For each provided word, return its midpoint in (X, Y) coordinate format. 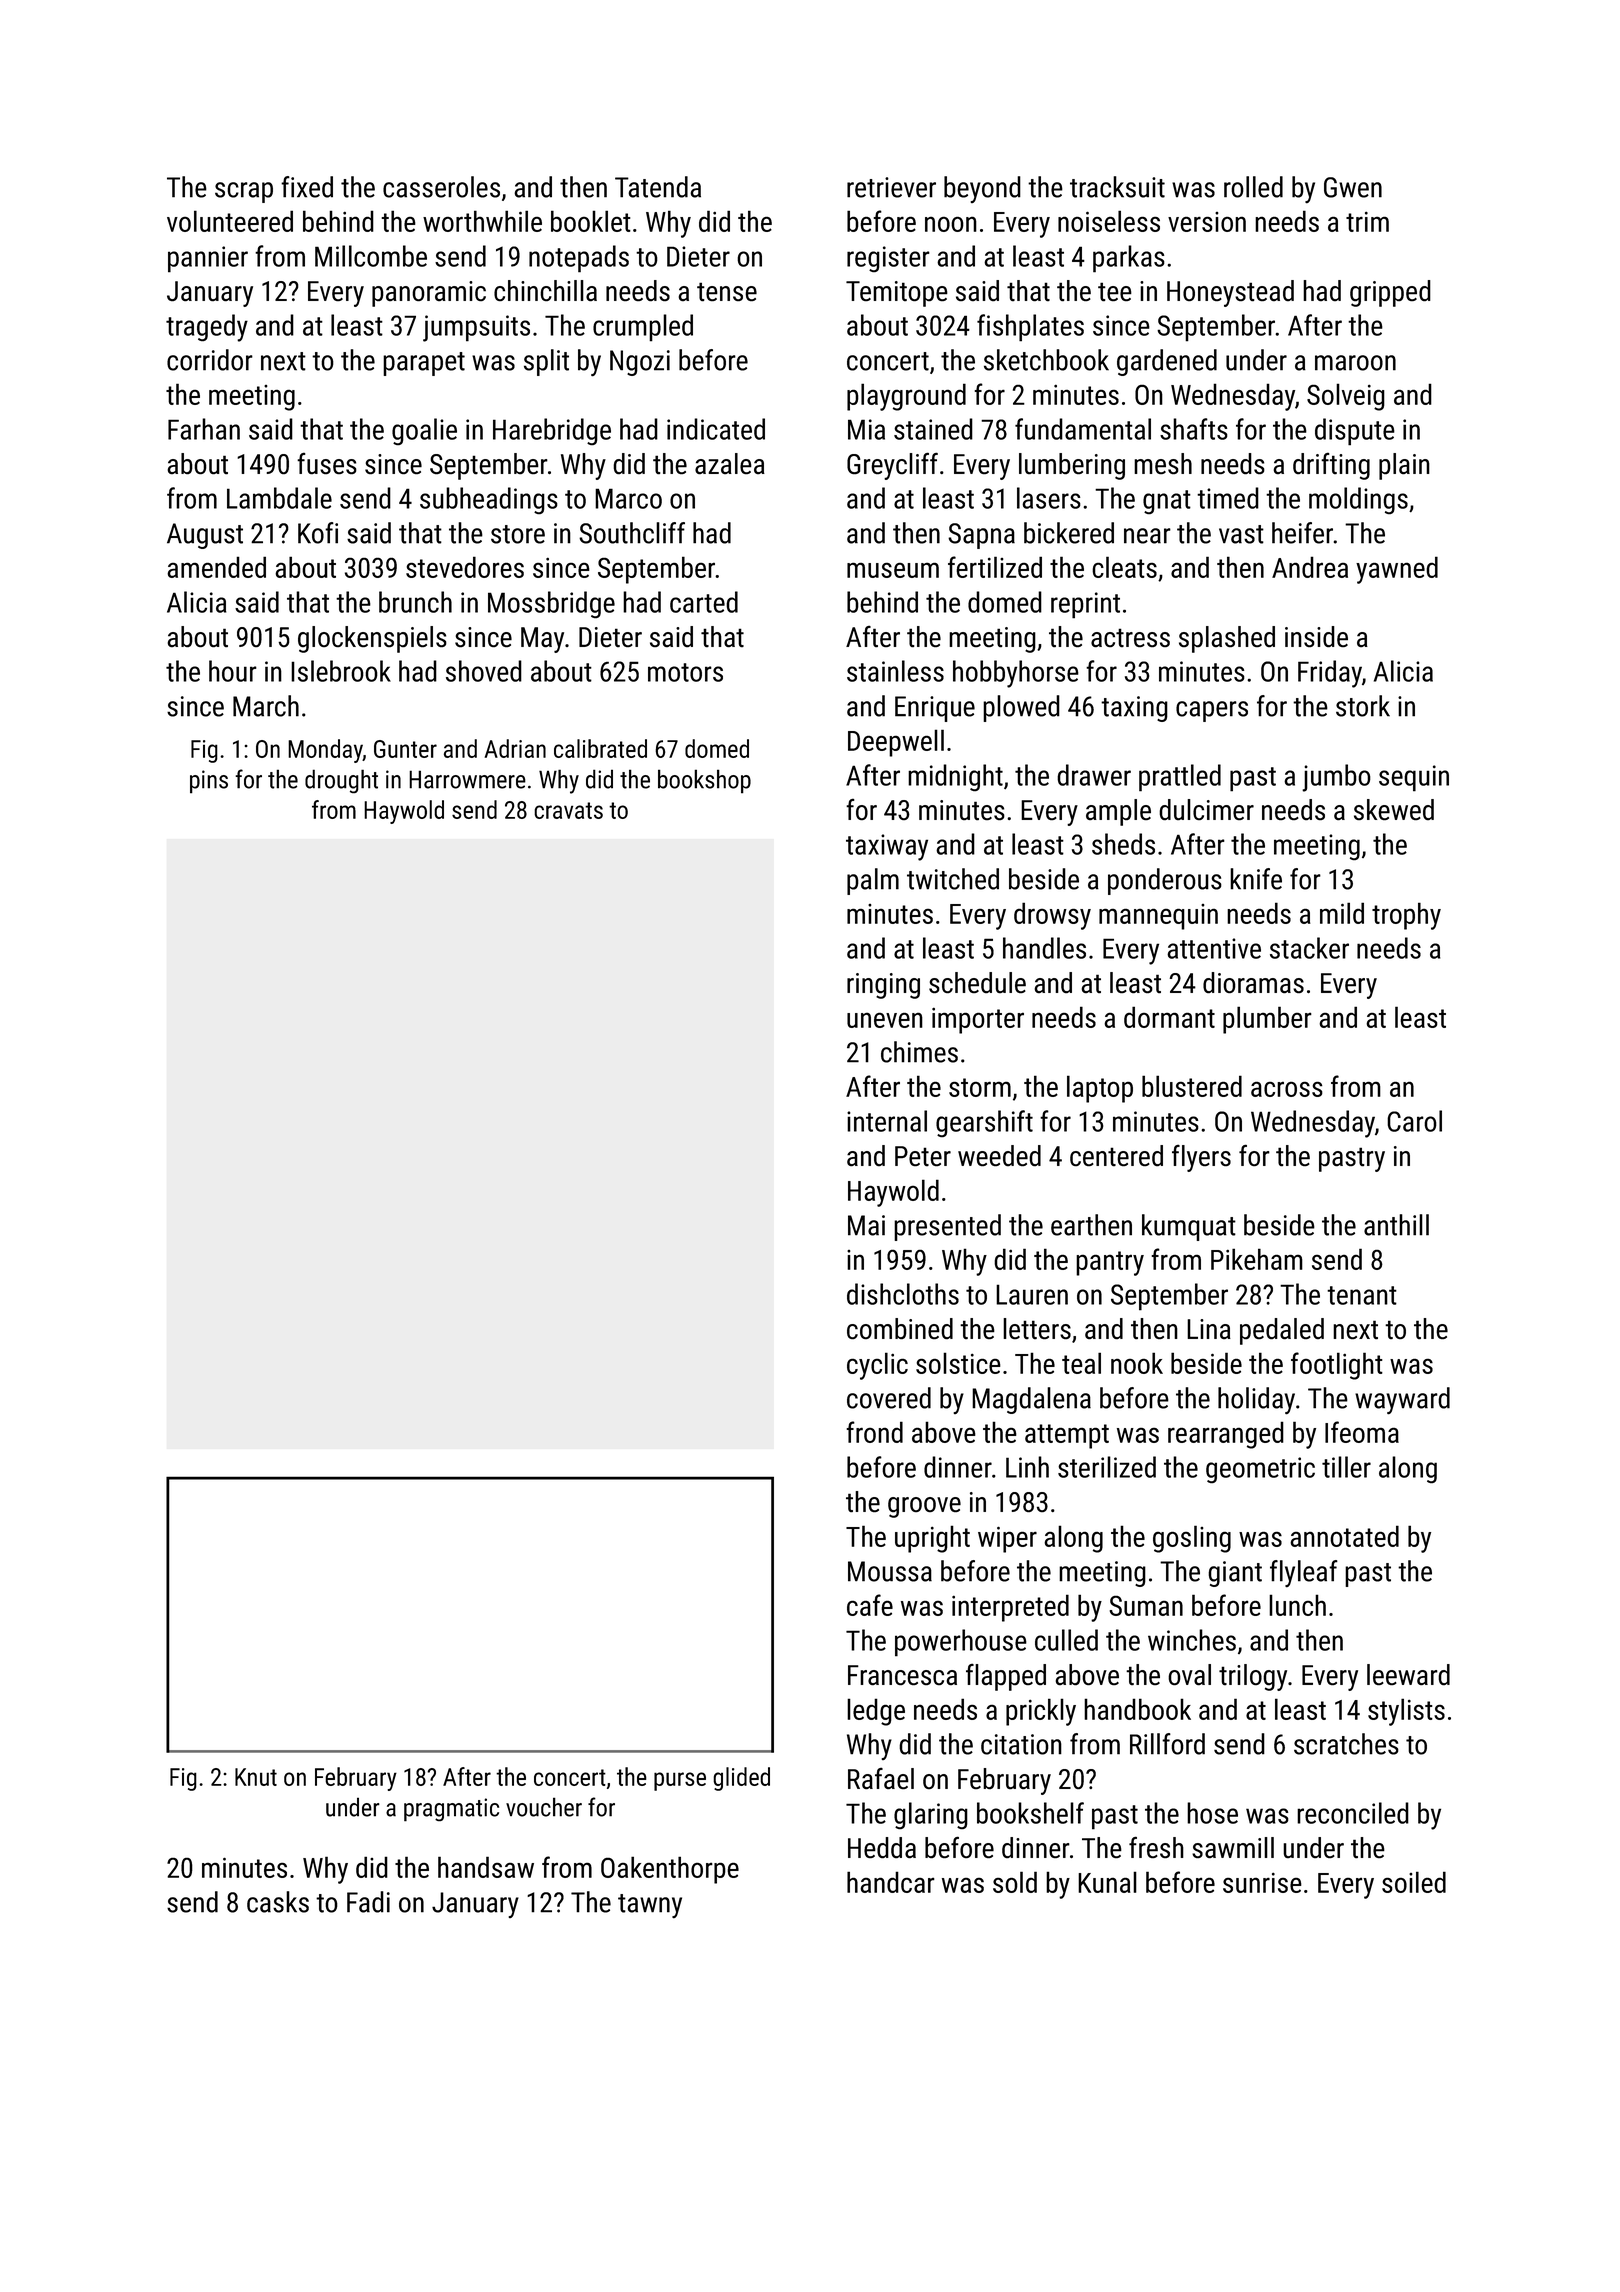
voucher (544, 1807)
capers (1212, 711)
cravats (568, 810)
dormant (1169, 1017)
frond (875, 1432)
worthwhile (482, 221)
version (1207, 222)
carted (704, 602)
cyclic (877, 1366)
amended (216, 567)
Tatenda (658, 187)
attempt (1067, 1436)
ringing (883, 986)
